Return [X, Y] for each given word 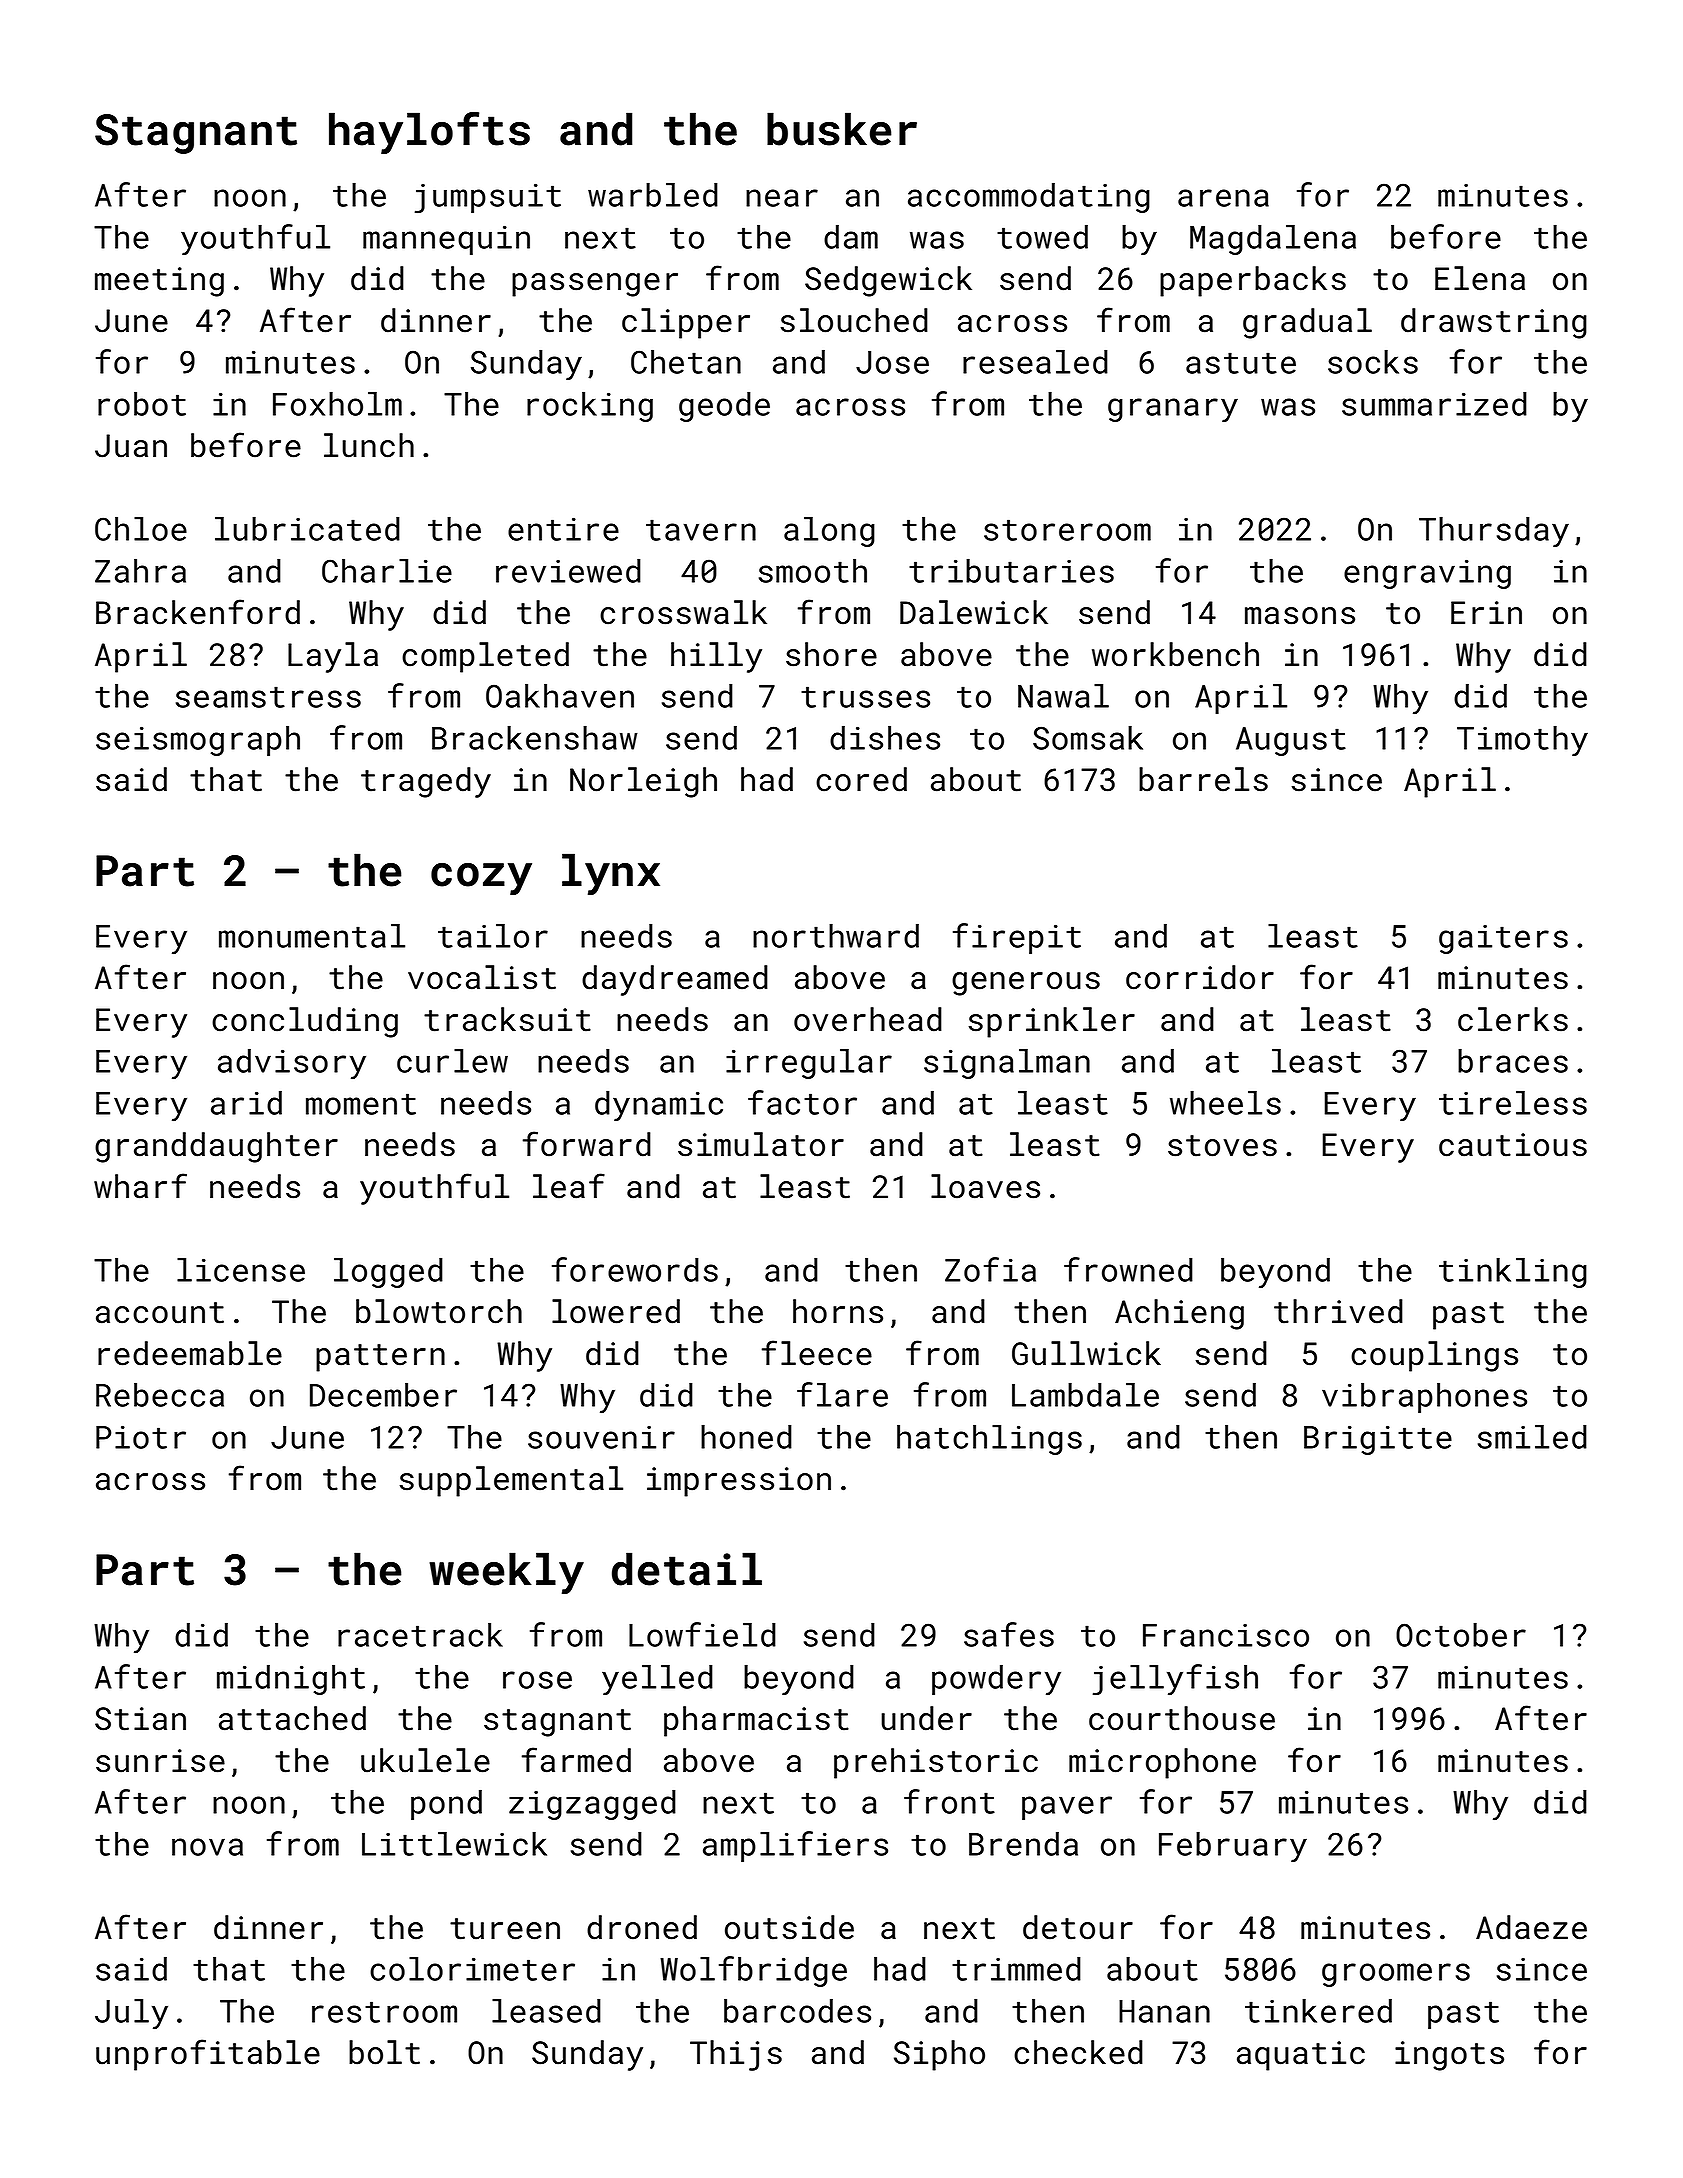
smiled [1532, 1436]
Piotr [141, 1437]
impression [739, 1482]
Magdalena [1273, 239]
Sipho [939, 2055]
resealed [1035, 361]
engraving [1427, 574]
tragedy [426, 782]
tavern [701, 530]
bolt [384, 2052]
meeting [159, 282]
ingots [1449, 2056]
